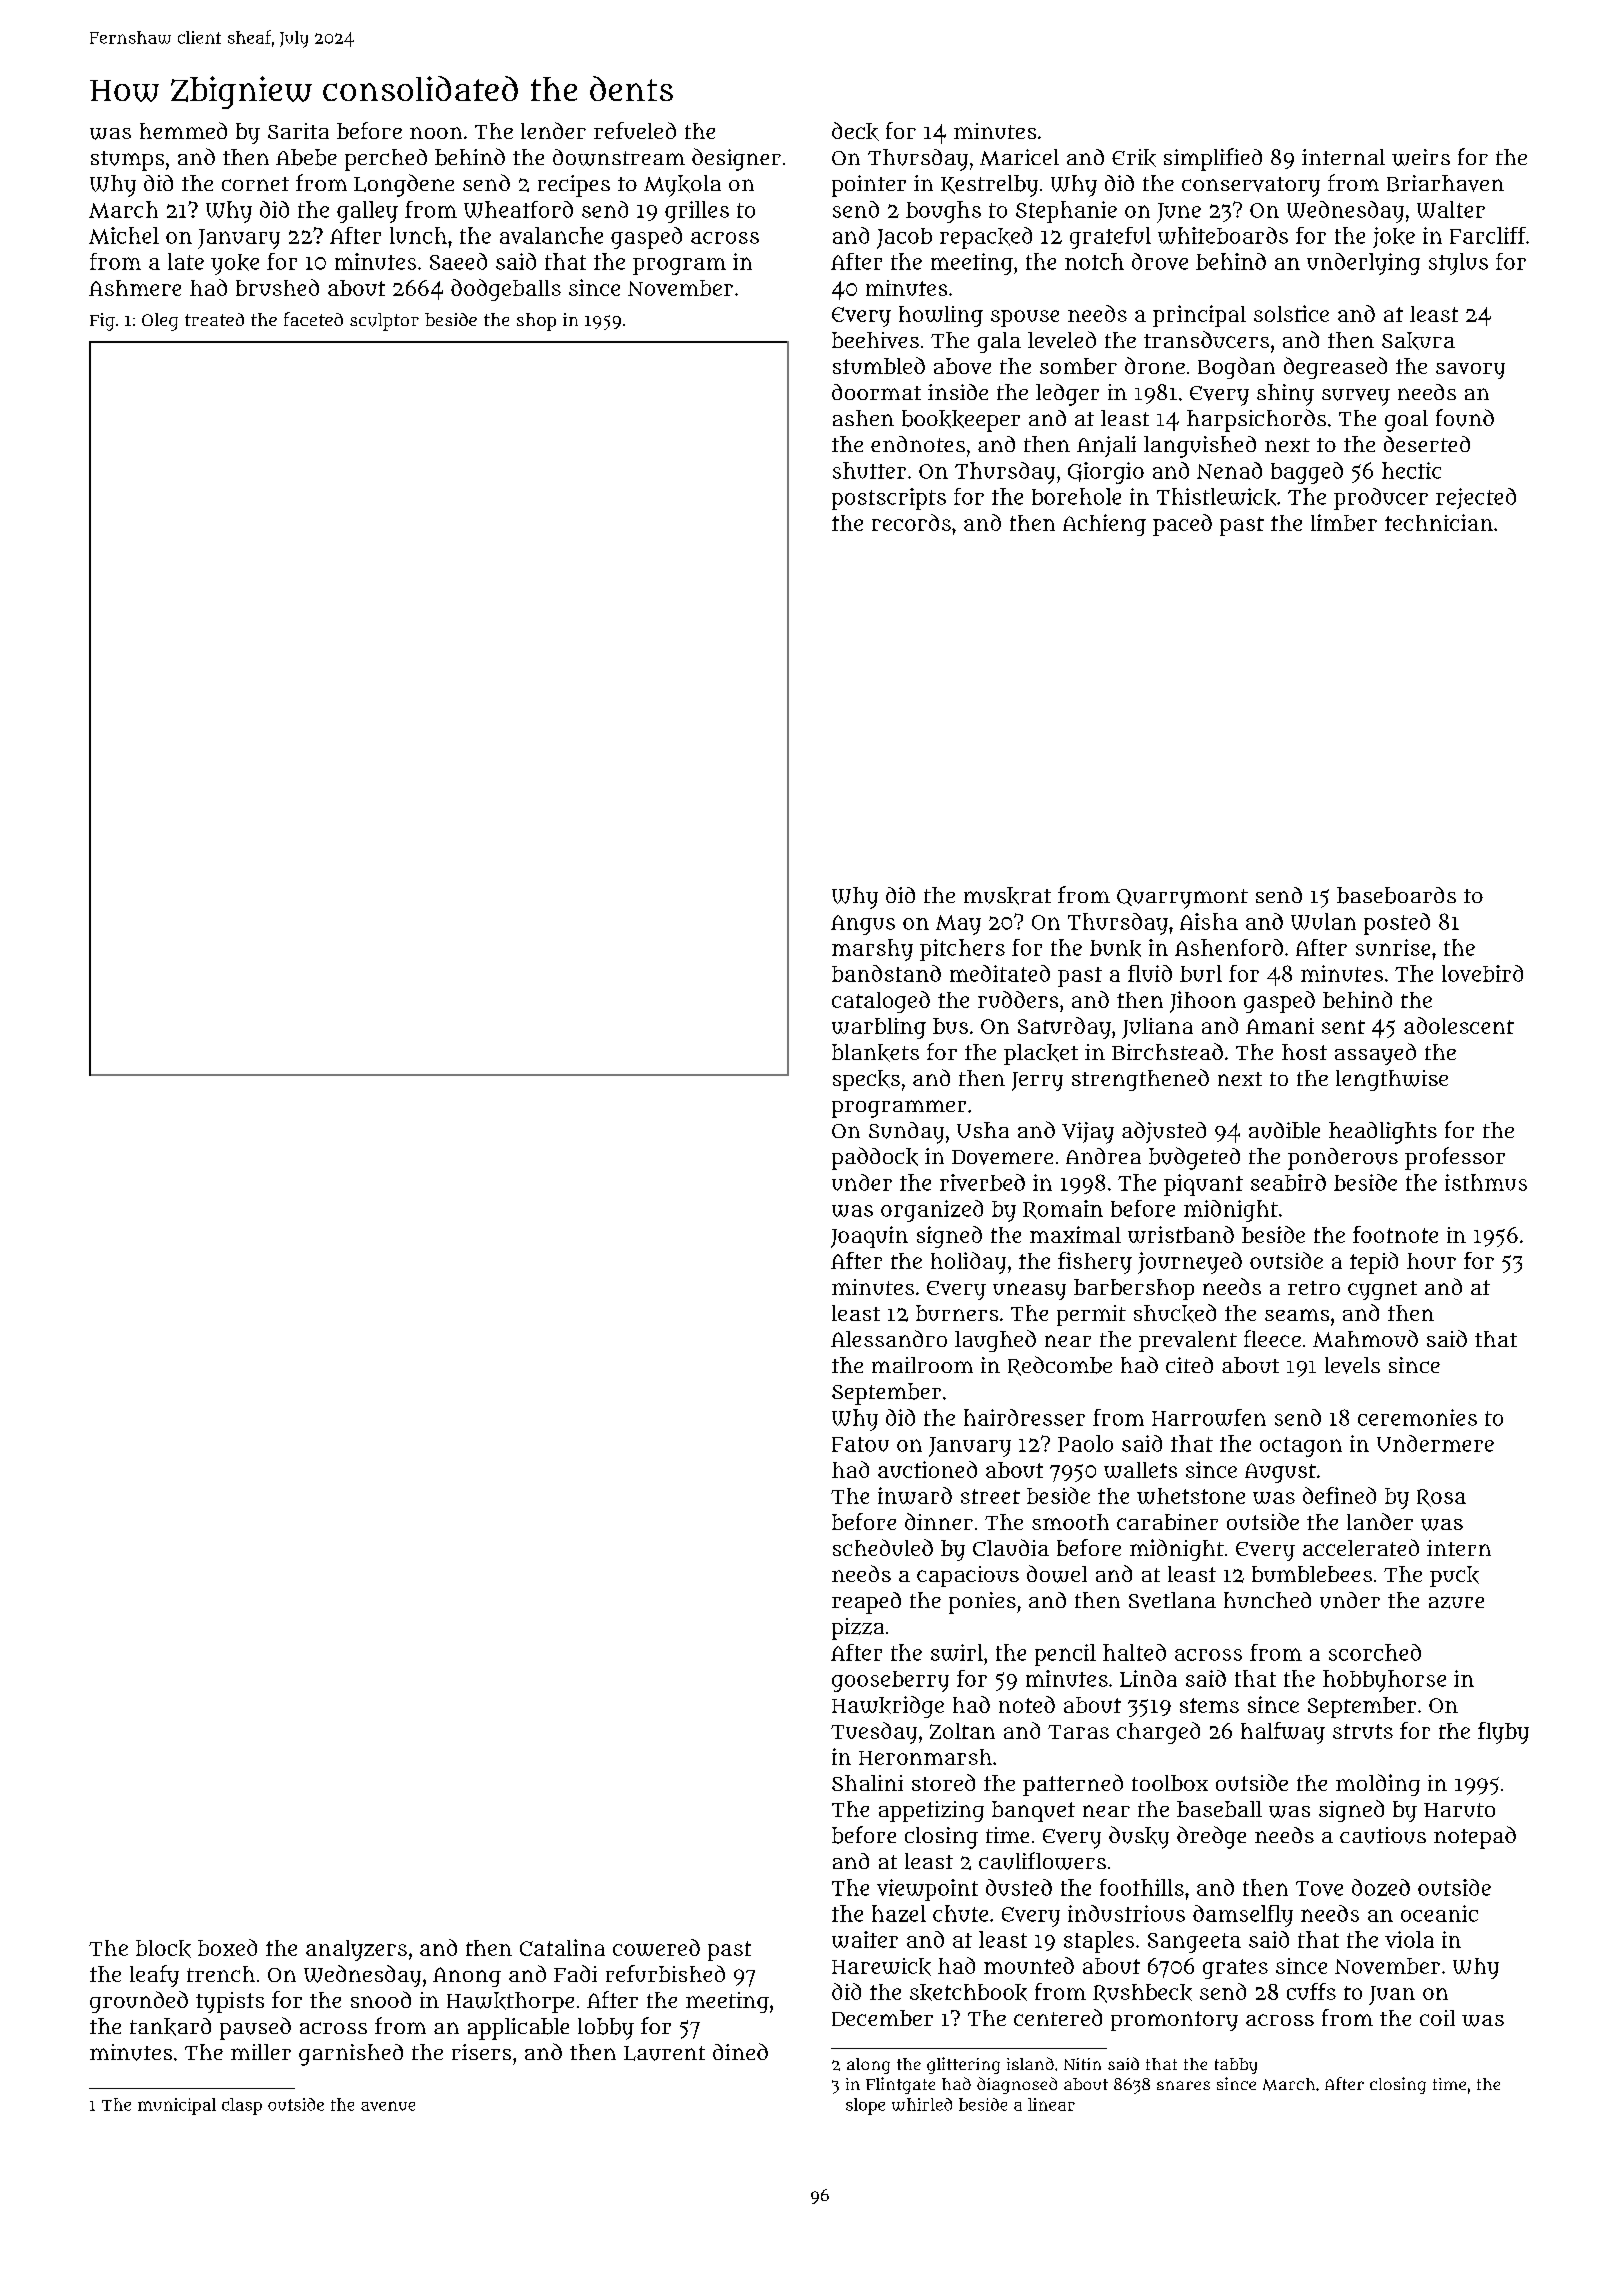  Describe the element at coordinates (1396, 895) in the document. I see `baseboards` at that location.
